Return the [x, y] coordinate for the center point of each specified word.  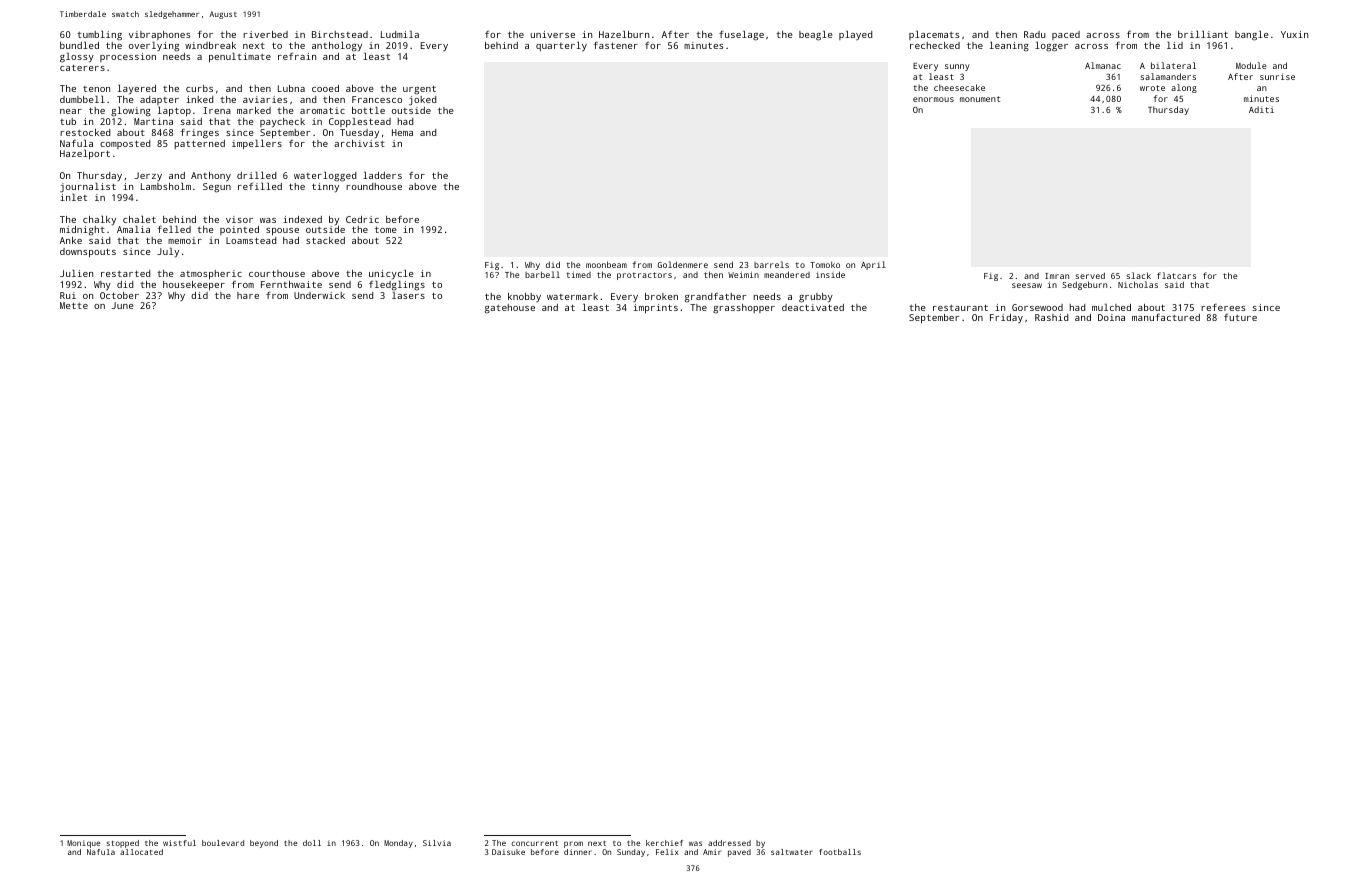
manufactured [1166, 317]
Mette [74, 305]
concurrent [534, 843]
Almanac [1103, 65]
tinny [325, 187]
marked [254, 110]
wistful [179, 843]
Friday [1006, 319]
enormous [933, 99]
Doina [1111, 317]
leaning [1009, 47]
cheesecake [959, 87]
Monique [84, 844]
